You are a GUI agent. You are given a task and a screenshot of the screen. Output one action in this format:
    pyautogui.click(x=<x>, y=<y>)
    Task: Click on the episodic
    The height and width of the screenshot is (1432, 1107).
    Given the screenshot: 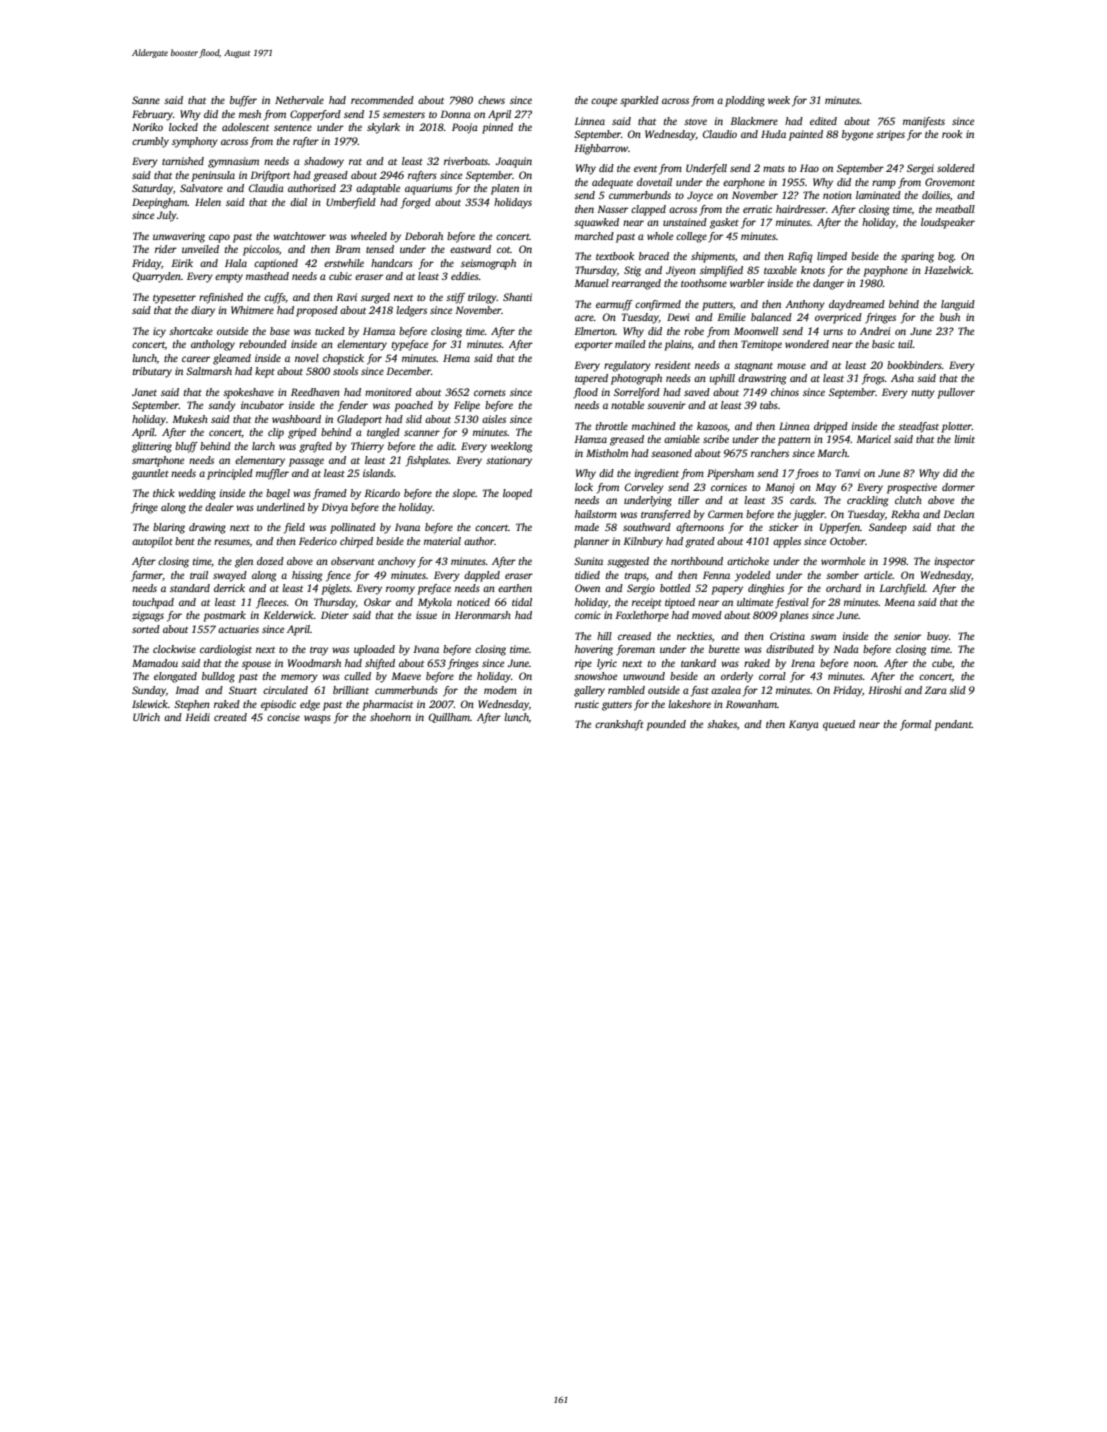 What is the action you would take?
    pyautogui.click(x=278, y=705)
